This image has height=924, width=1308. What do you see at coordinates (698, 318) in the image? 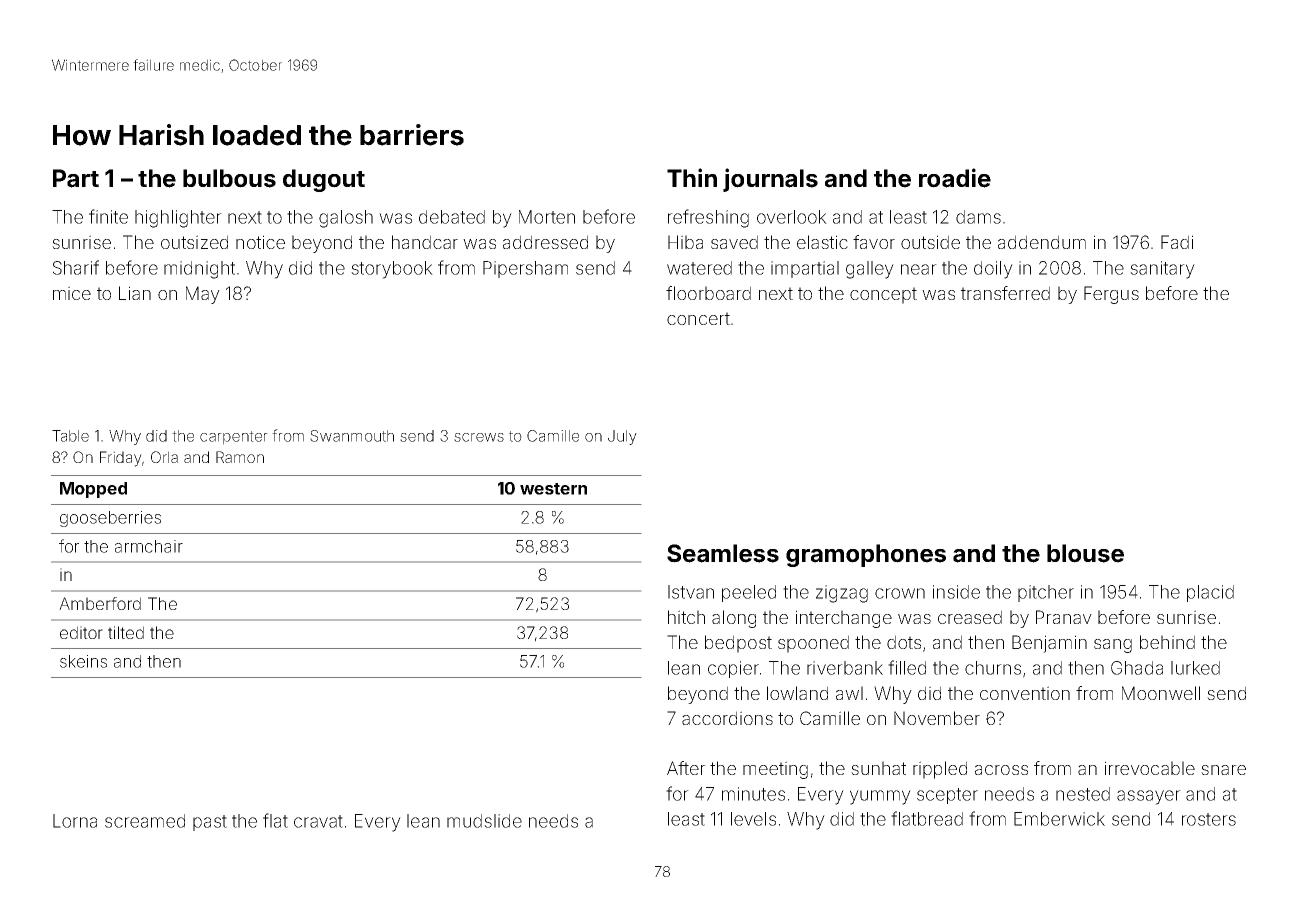
I see `concert` at bounding box center [698, 318].
